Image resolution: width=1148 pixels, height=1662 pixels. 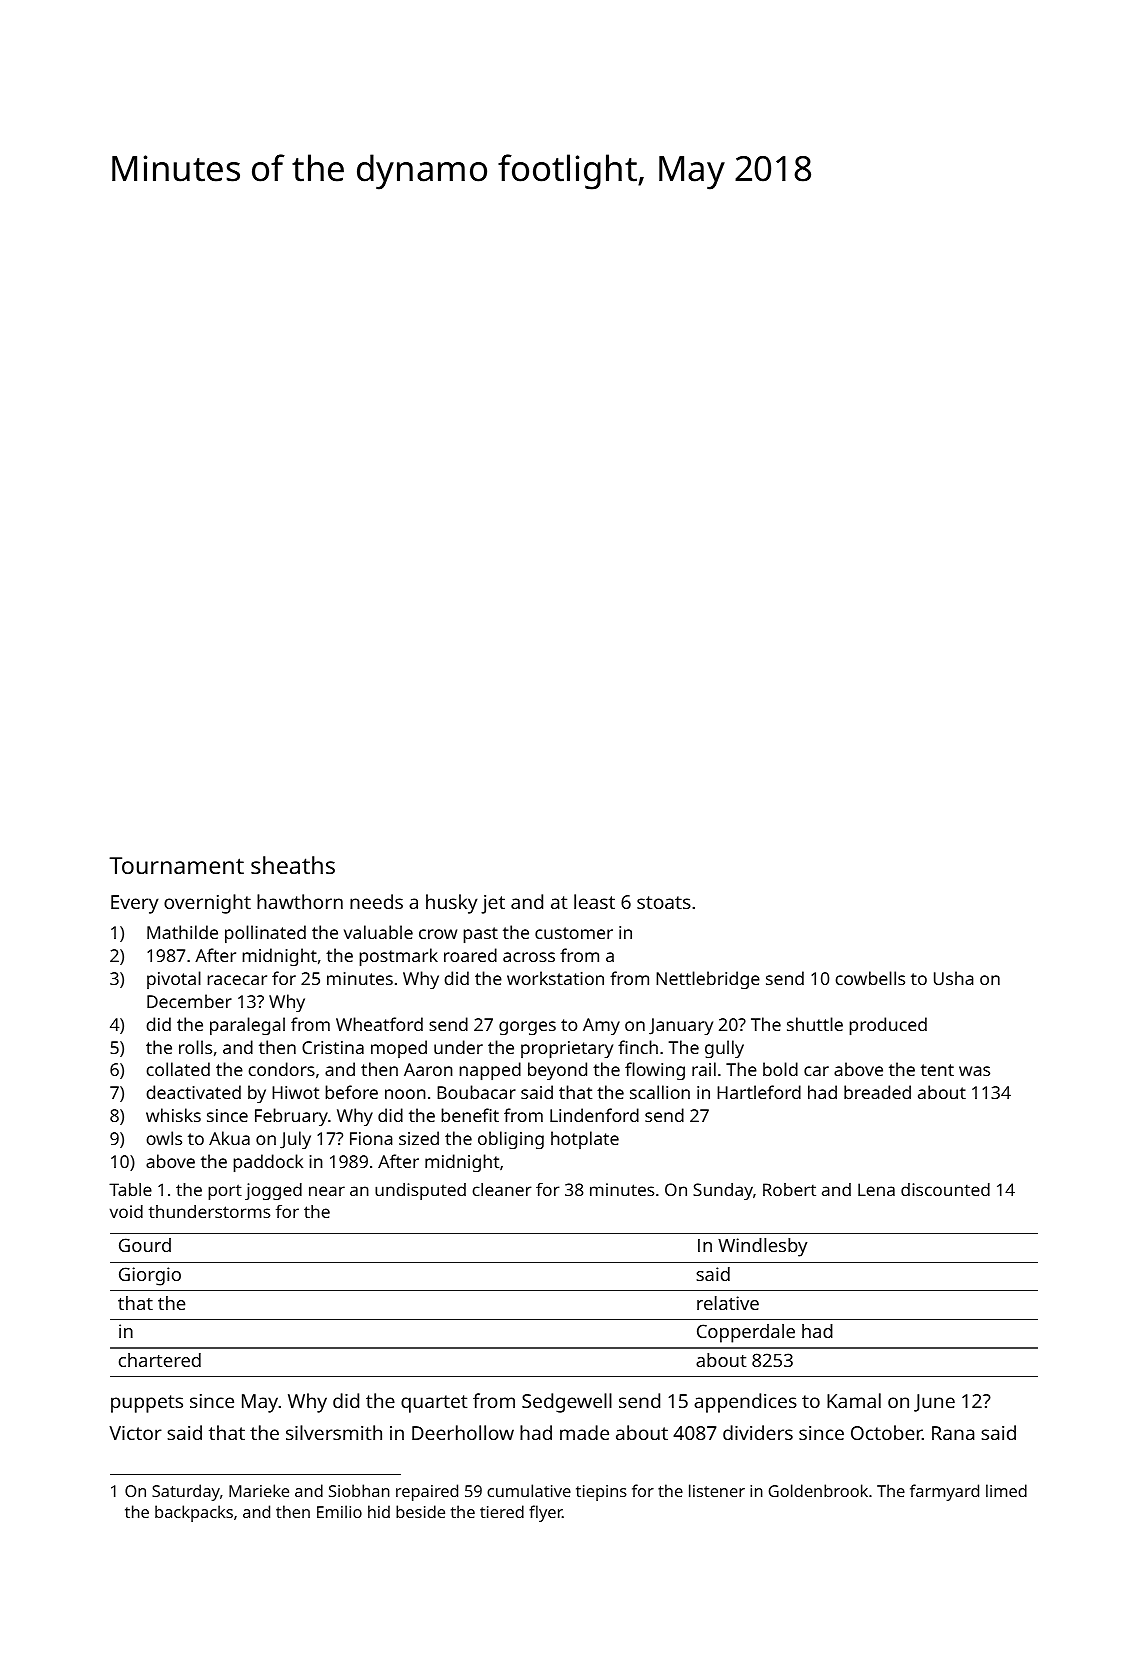 I want to click on least, so click(x=594, y=901).
